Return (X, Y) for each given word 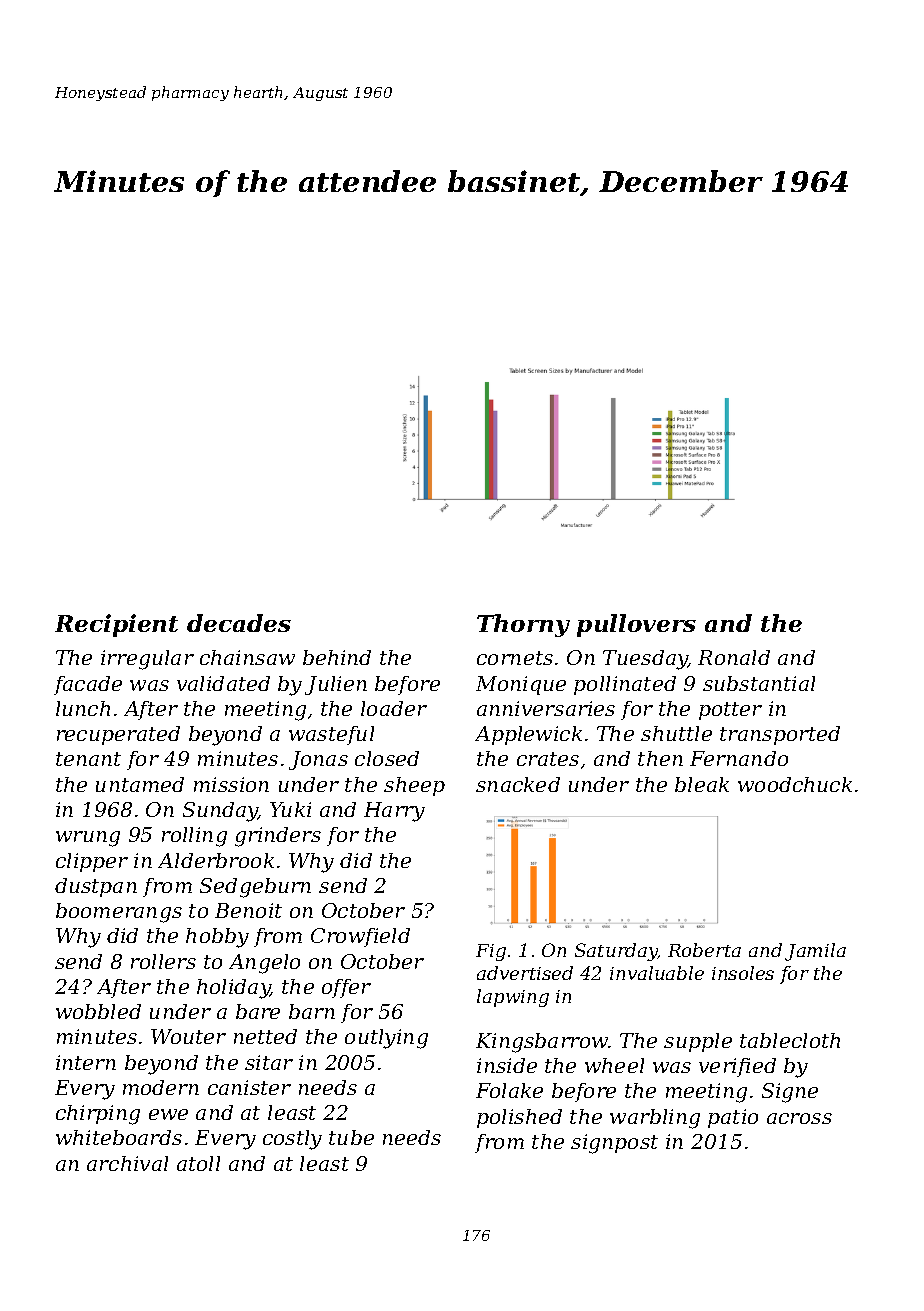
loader (394, 708)
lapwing (513, 998)
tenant (88, 759)
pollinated (625, 685)
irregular (147, 660)
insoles (743, 973)
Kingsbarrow (542, 1043)
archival (127, 1163)
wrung (88, 839)
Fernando (739, 758)
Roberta (704, 950)
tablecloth (790, 1040)
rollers (163, 961)
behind (337, 657)
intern (86, 1062)
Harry (394, 812)
